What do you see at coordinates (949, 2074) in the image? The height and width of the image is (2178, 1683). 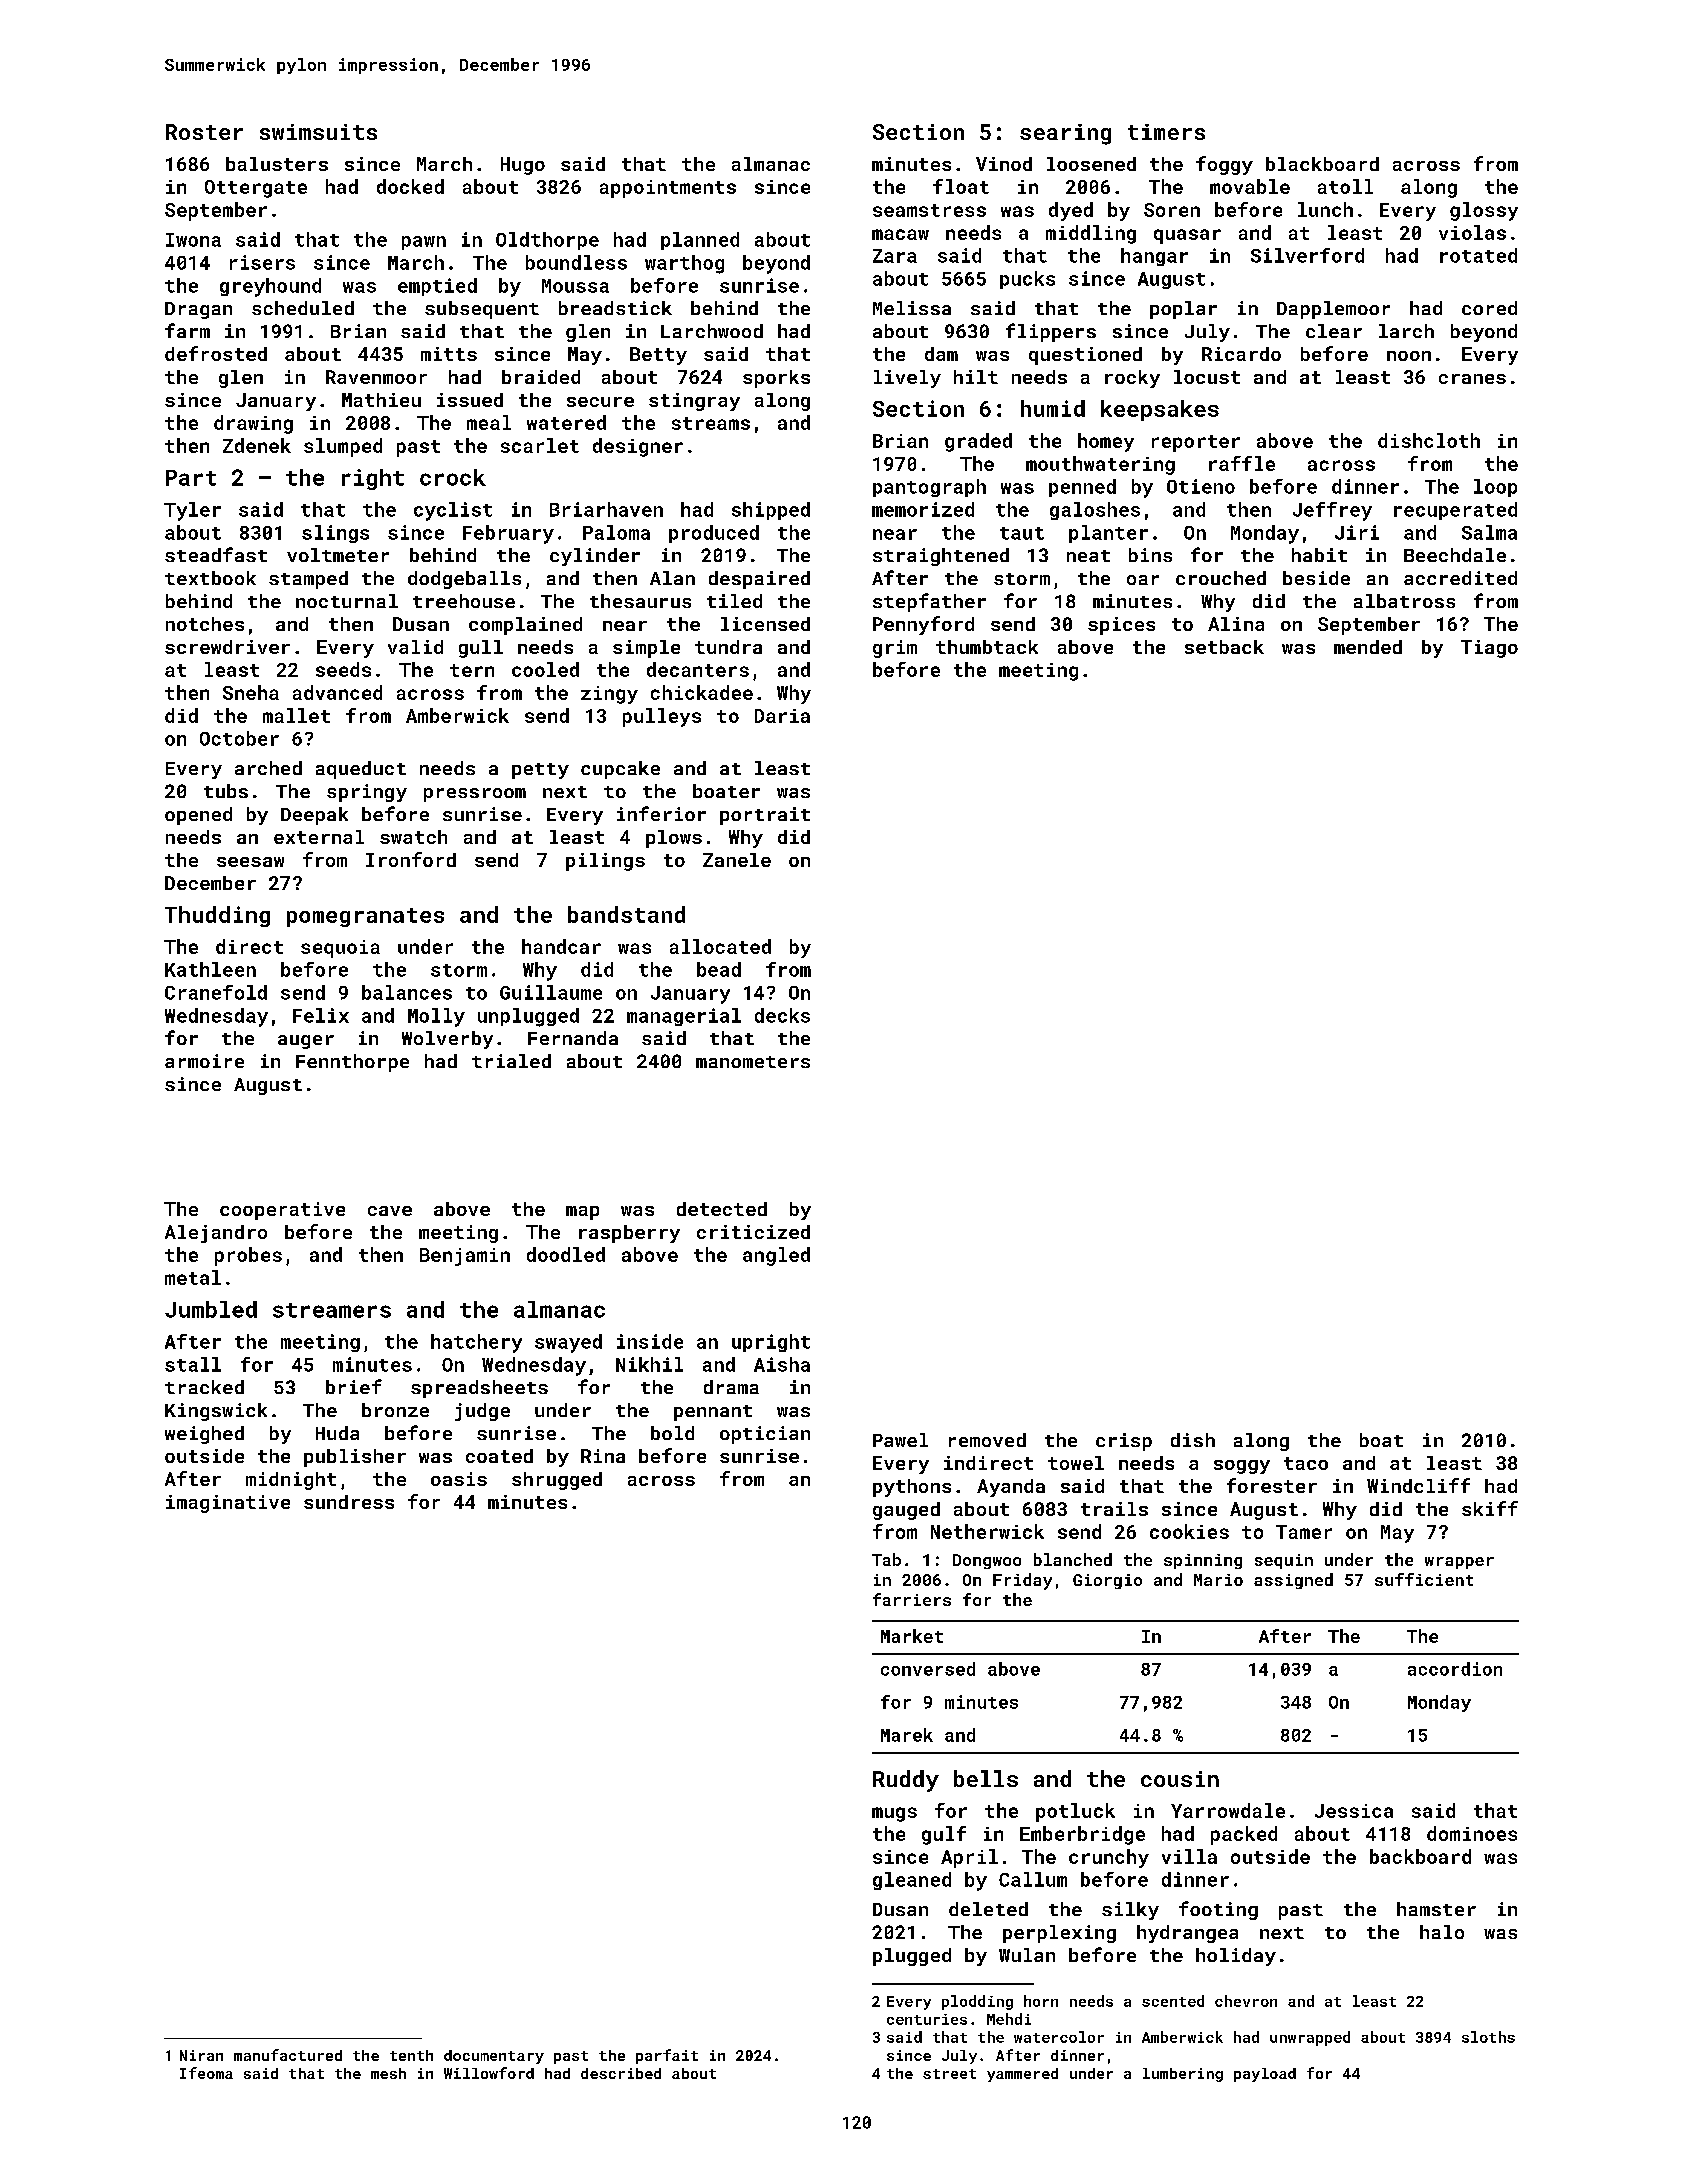 I see `street` at bounding box center [949, 2074].
